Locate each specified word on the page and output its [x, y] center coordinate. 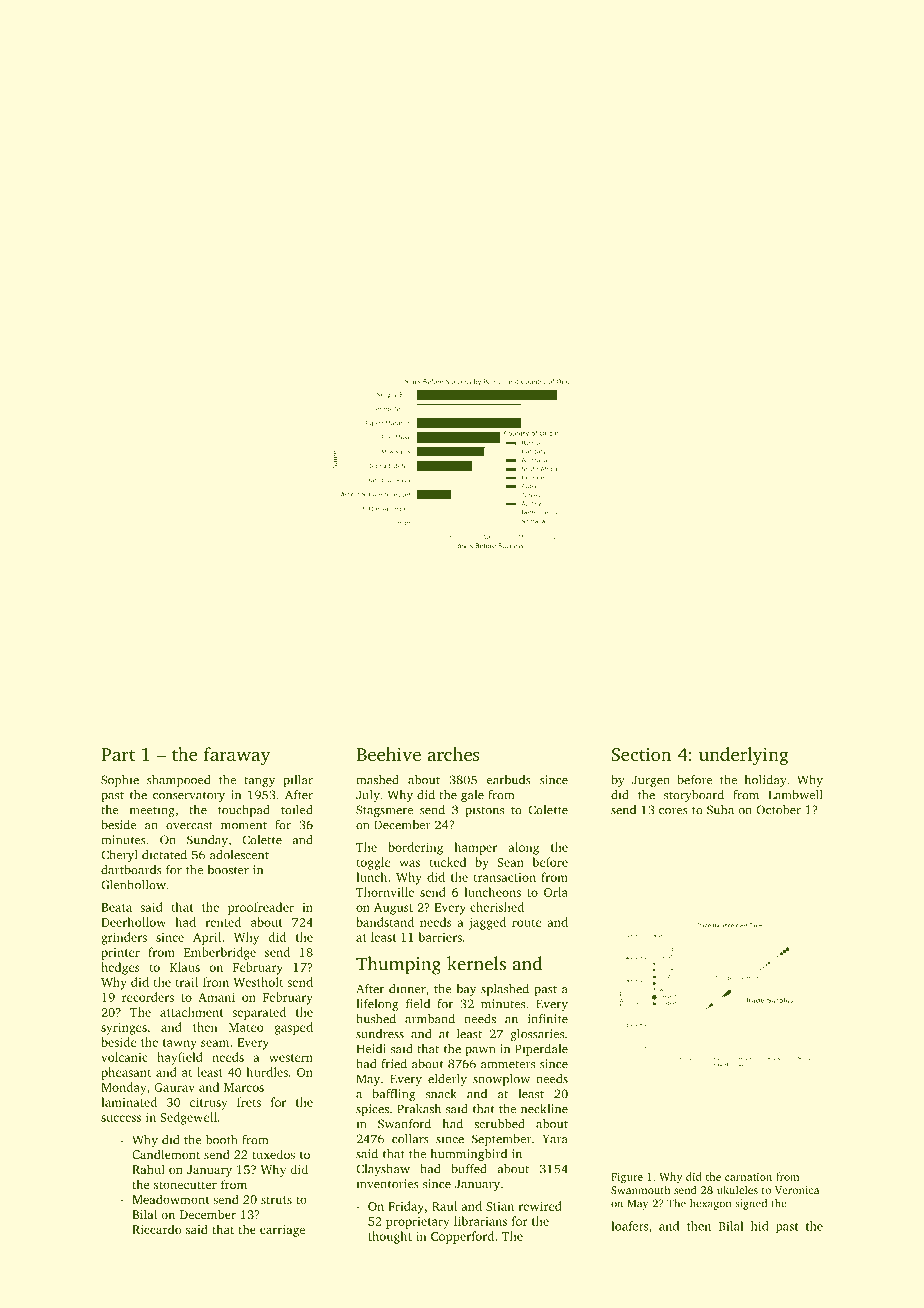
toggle [373, 863]
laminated [129, 1102]
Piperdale [541, 1050]
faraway [237, 756]
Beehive [388, 754]
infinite [548, 1019]
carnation [748, 1177]
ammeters [508, 1065]
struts [276, 1200]
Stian [500, 1206]
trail [187, 982]
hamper [476, 848]
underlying [744, 756]
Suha [720, 810]
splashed [505, 990]
